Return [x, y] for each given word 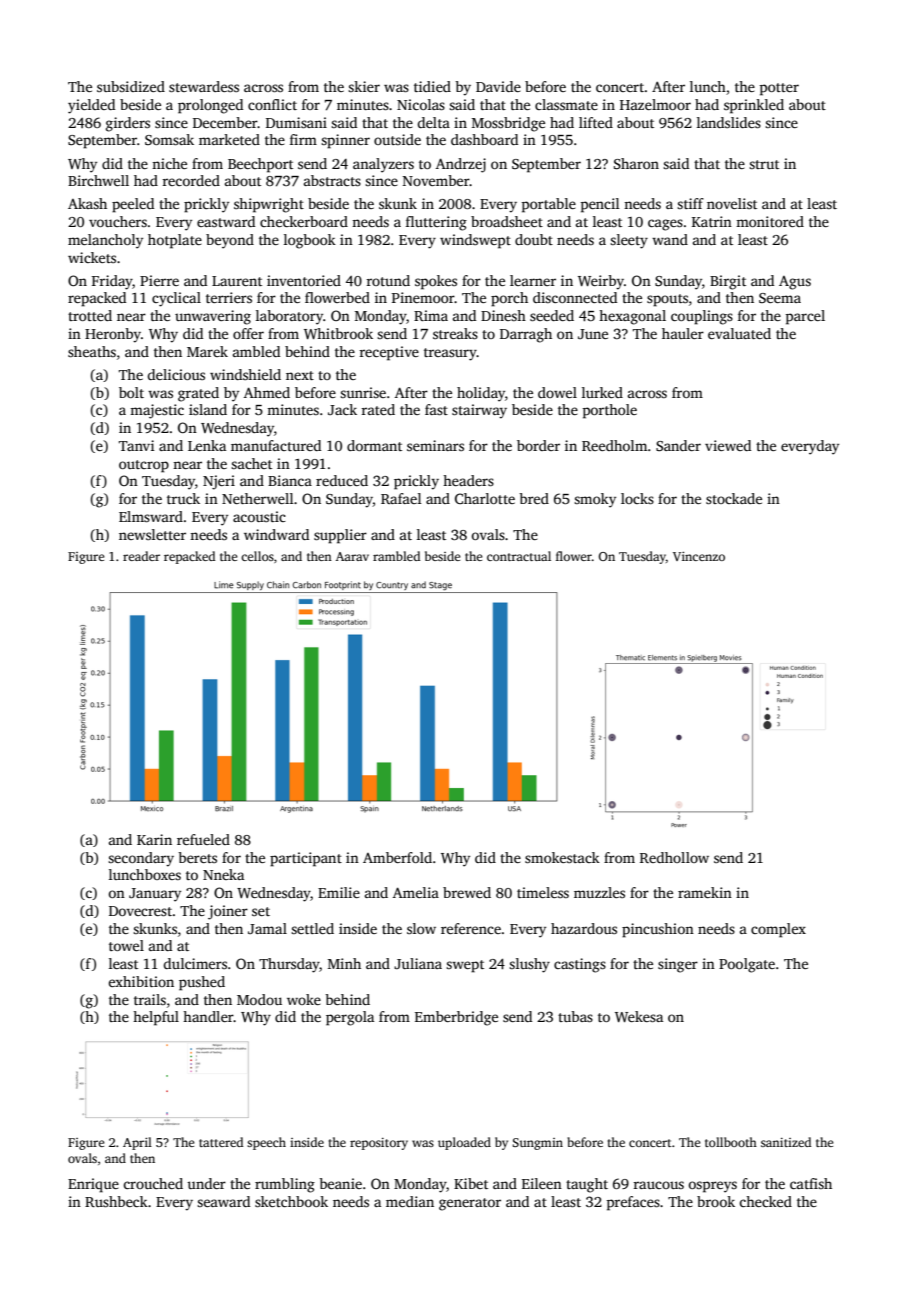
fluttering [436, 223]
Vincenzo [699, 556]
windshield [245, 374]
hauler [683, 333]
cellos [257, 556]
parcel [805, 317]
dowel [557, 392]
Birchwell [98, 180]
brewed [467, 892]
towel [126, 945]
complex [778, 930]
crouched [153, 1183]
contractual [519, 556]
